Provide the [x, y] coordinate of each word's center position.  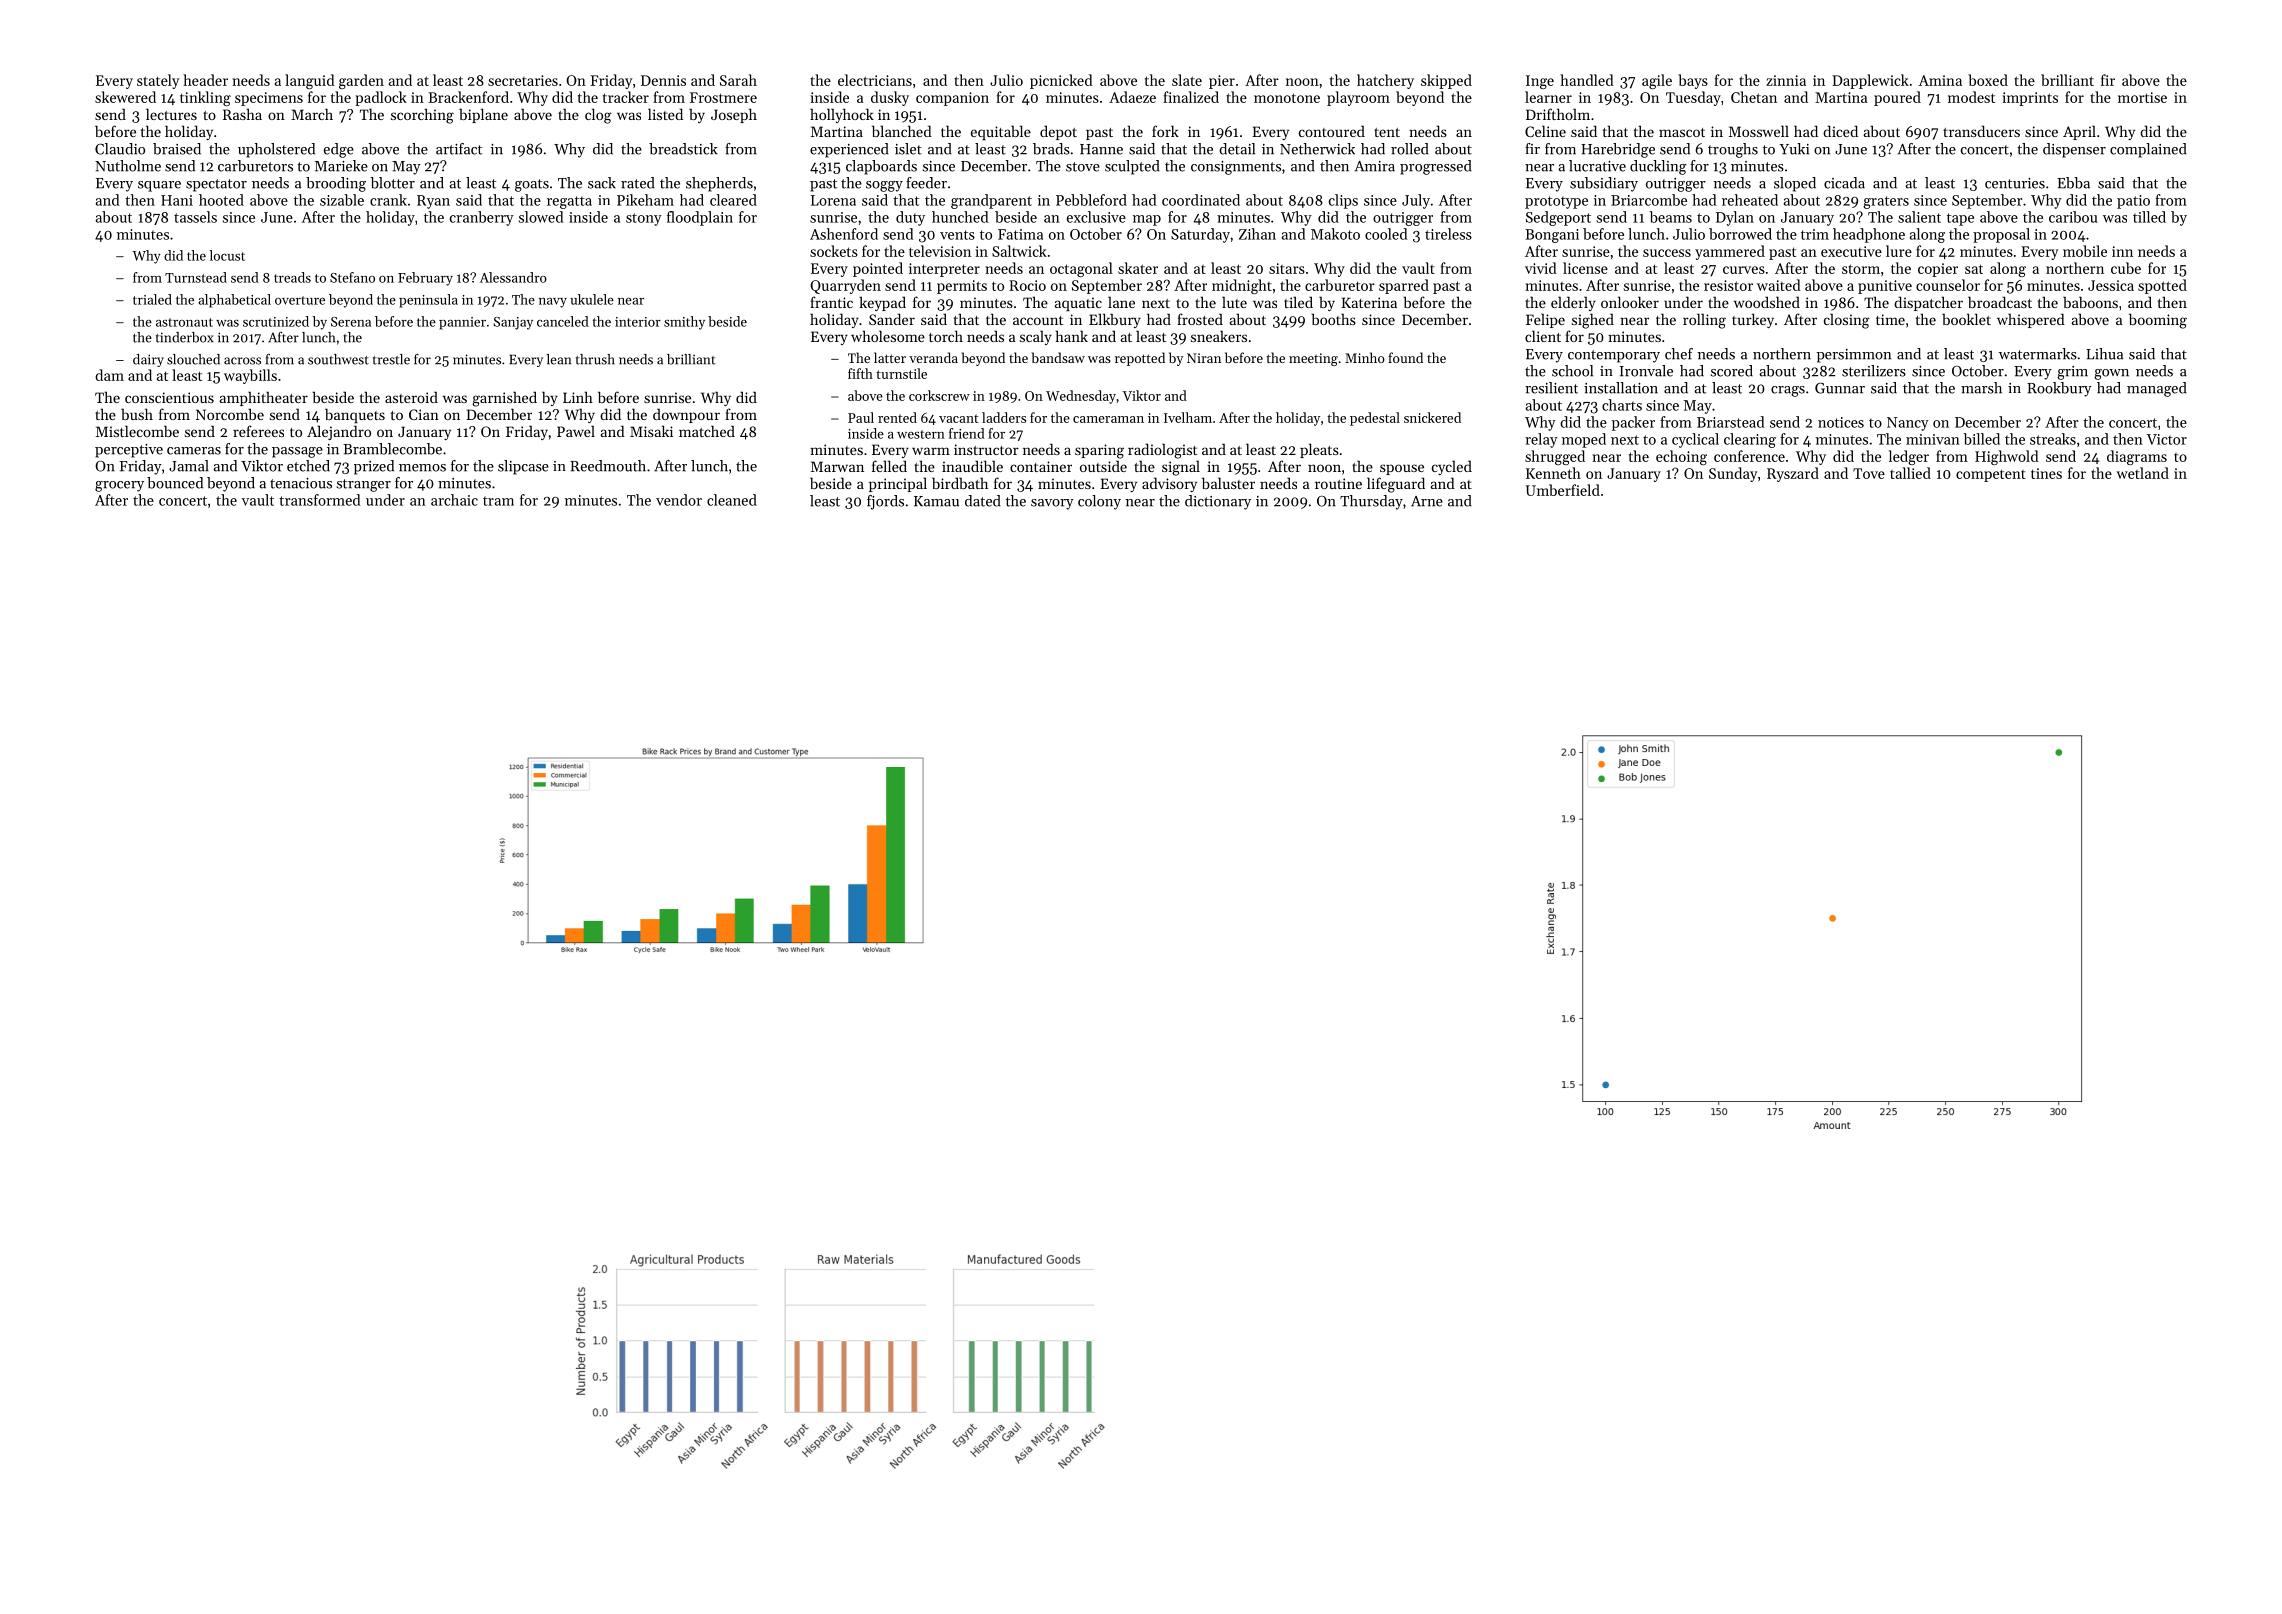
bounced [175, 483]
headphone [1869, 235]
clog [598, 116]
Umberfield [1563, 490]
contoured [1332, 131]
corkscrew [939, 395]
